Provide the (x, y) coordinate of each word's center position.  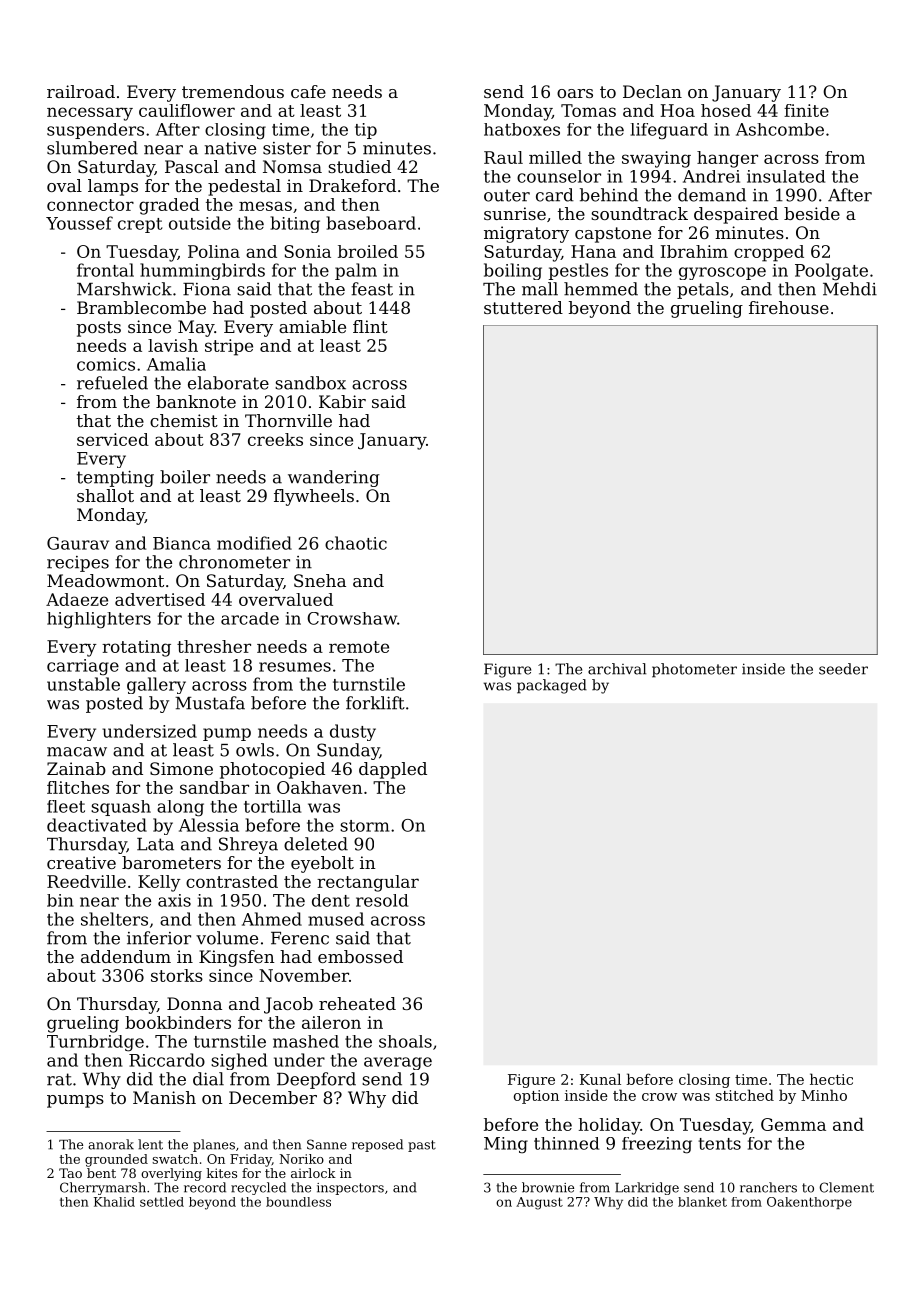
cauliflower (187, 110)
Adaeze (77, 599)
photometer (694, 670)
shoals (405, 1041)
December (273, 1097)
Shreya (248, 845)
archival (617, 669)
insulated (786, 176)
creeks (275, 439)
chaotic (356, 543)
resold (382, 900)
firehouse (789, 307)
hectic (831, 1079)
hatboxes (522, 129)
